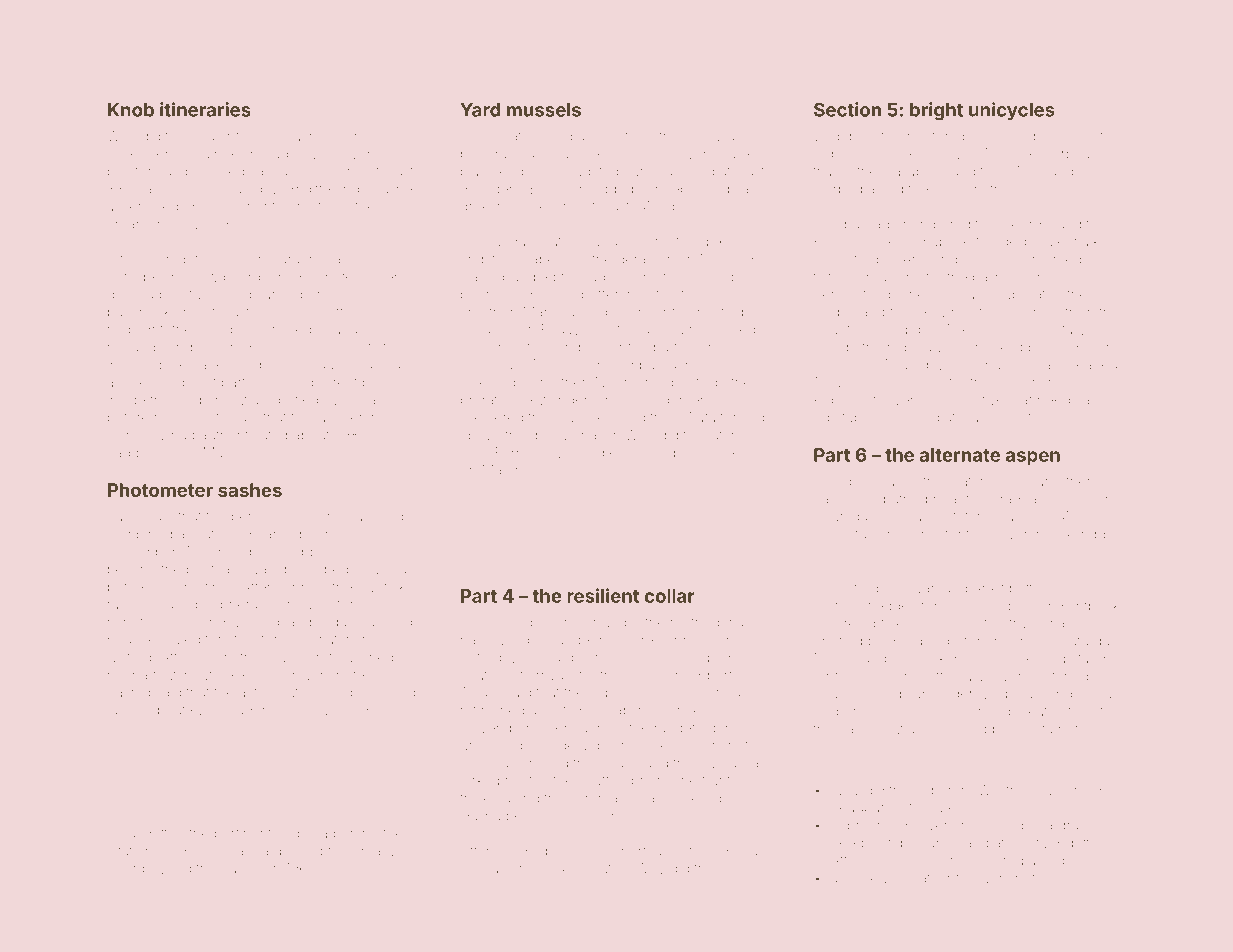 The height and width of the screenshot is (952, 1233). I want to click on arboretum, so click(180, 294).
